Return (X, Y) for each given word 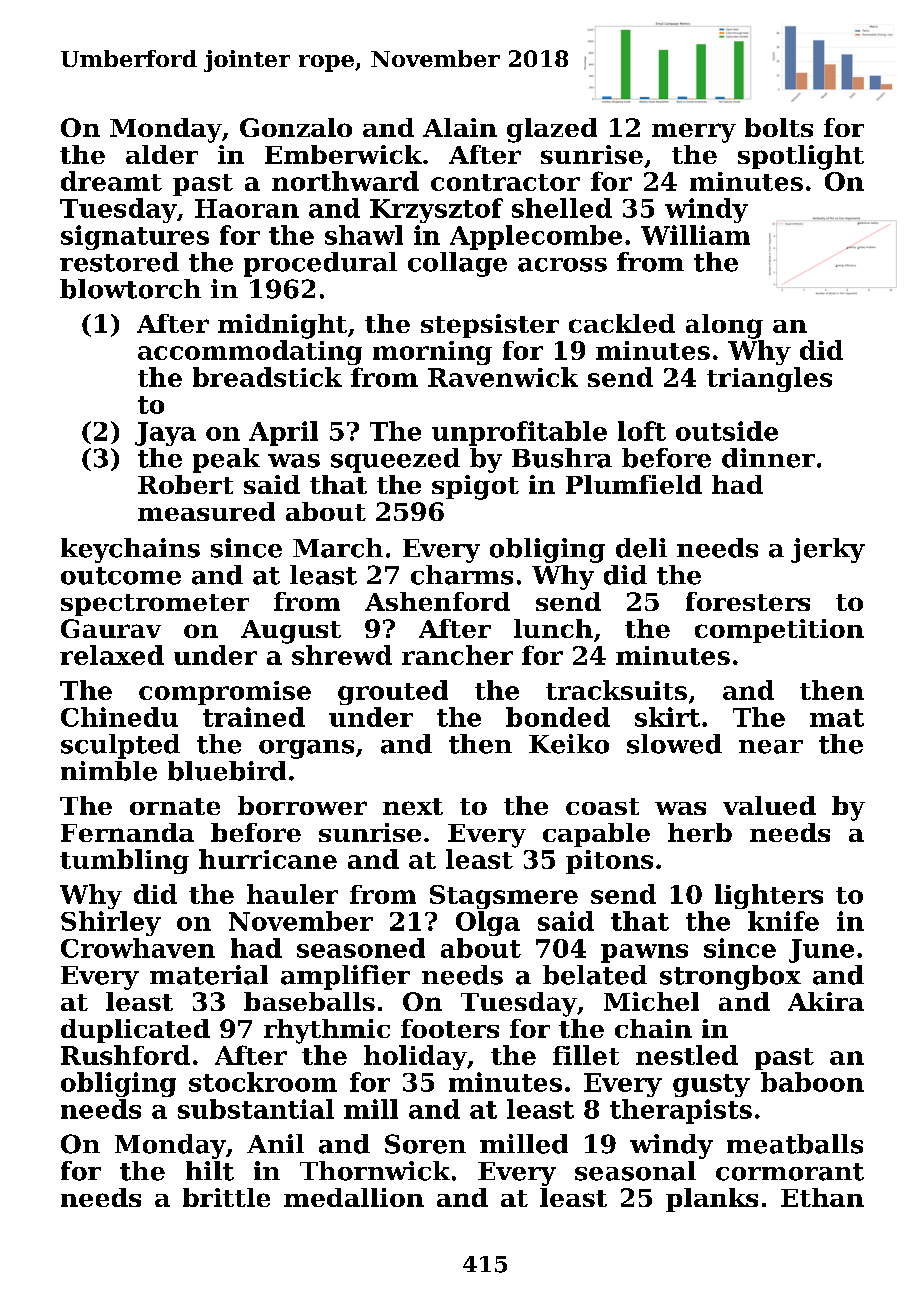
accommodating (250, 352)
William (695, 235)
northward (345, 181)
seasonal (635, 1171)
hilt (210, 1171)
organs (306, 749)
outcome (121, 576)
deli (641, 548)
